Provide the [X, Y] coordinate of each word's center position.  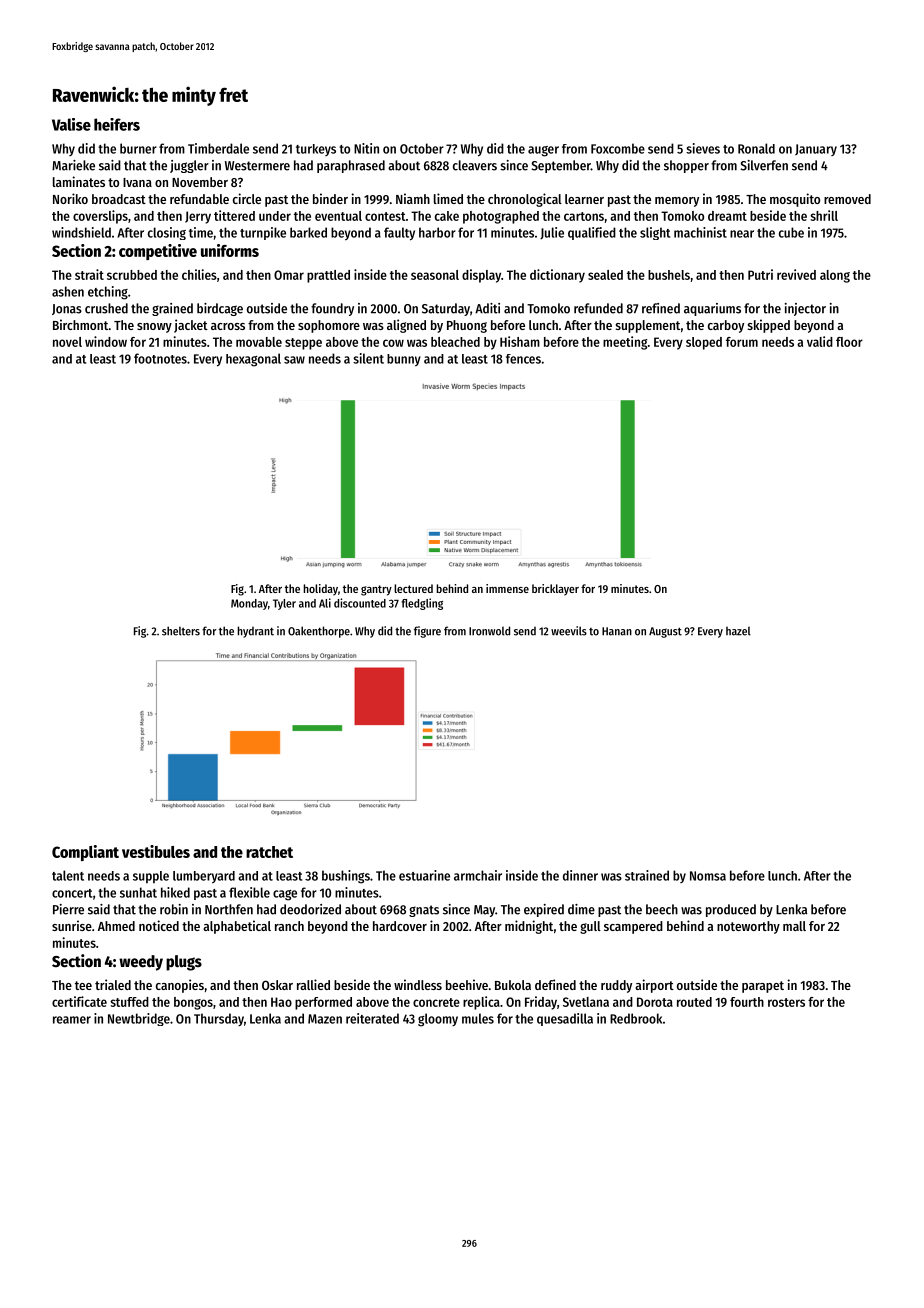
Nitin [366, 148]
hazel [738, 631]
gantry [376, 590]
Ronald [756, 148]
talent [68, 875]
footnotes [160, 358]
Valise [71, 124]
